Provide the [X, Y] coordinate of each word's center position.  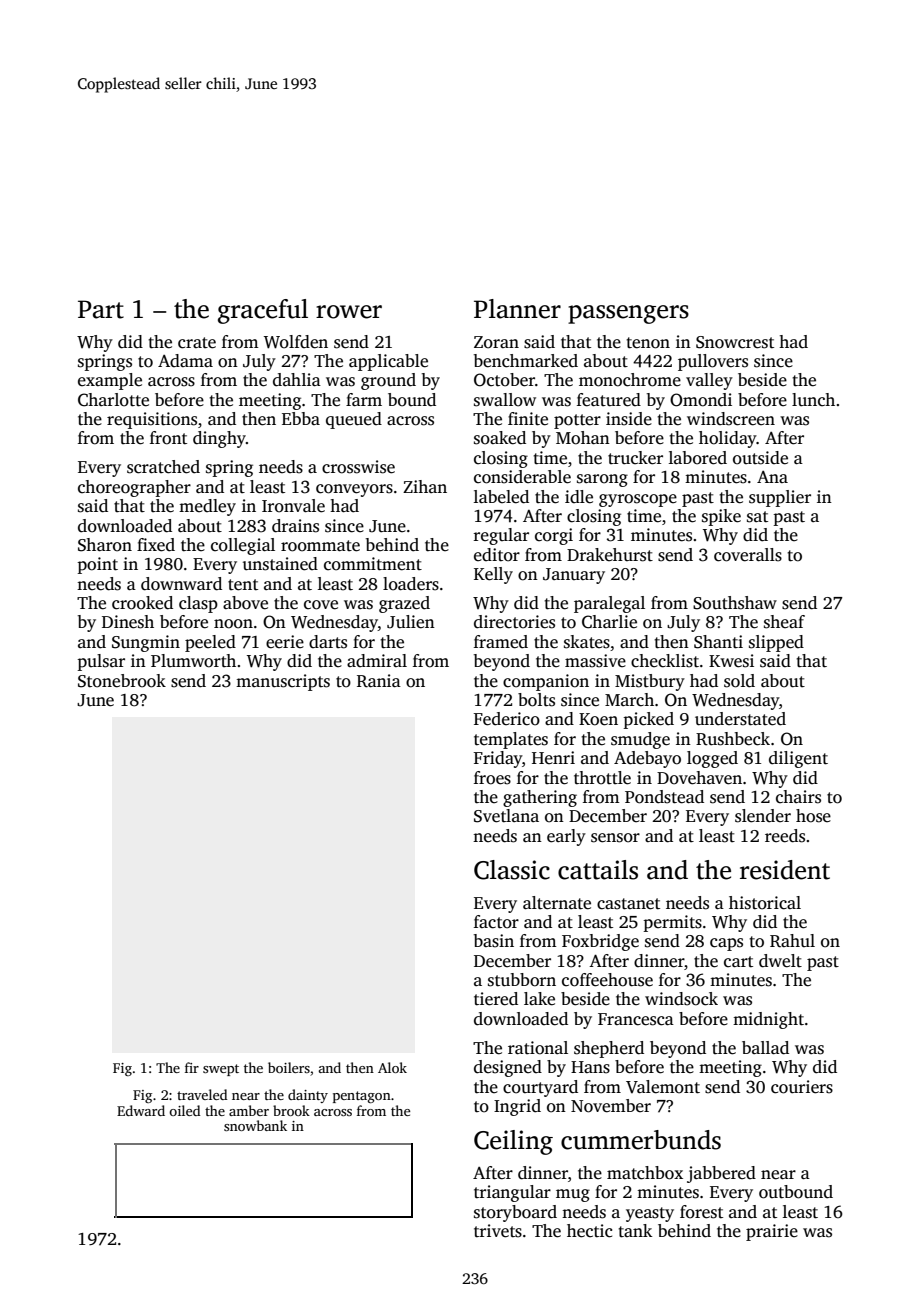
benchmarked [526, 361]
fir [192, 1067]
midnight [768, 1020]
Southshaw [735, 603]
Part [101, 309]
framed [501, 642]
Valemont [663, 1087]
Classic [512, 870]
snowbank [255, 1125]
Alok [392, 1067]
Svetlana [506, 816]
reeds [785, 836]
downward [181, 584]
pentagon [362, 1097]
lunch [813, 400]
